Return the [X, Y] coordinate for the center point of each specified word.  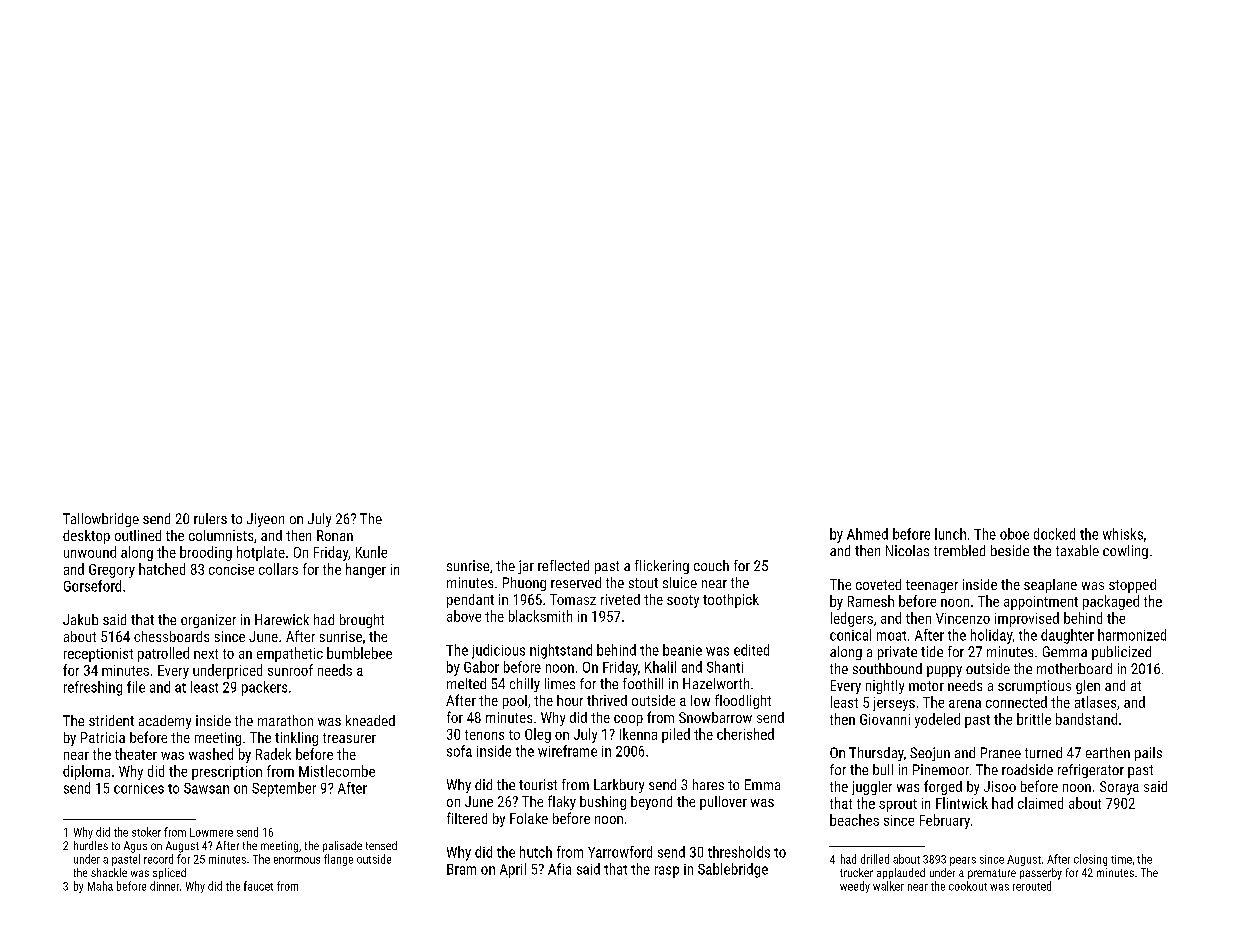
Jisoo [1000, 786]
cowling [1125, 552]
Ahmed [867, 534]
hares [708, 784]
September [284, 789]
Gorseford [92, 586]
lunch [950, 534]
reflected [563, 565]
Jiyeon [265, 520]
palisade [342, 846]
